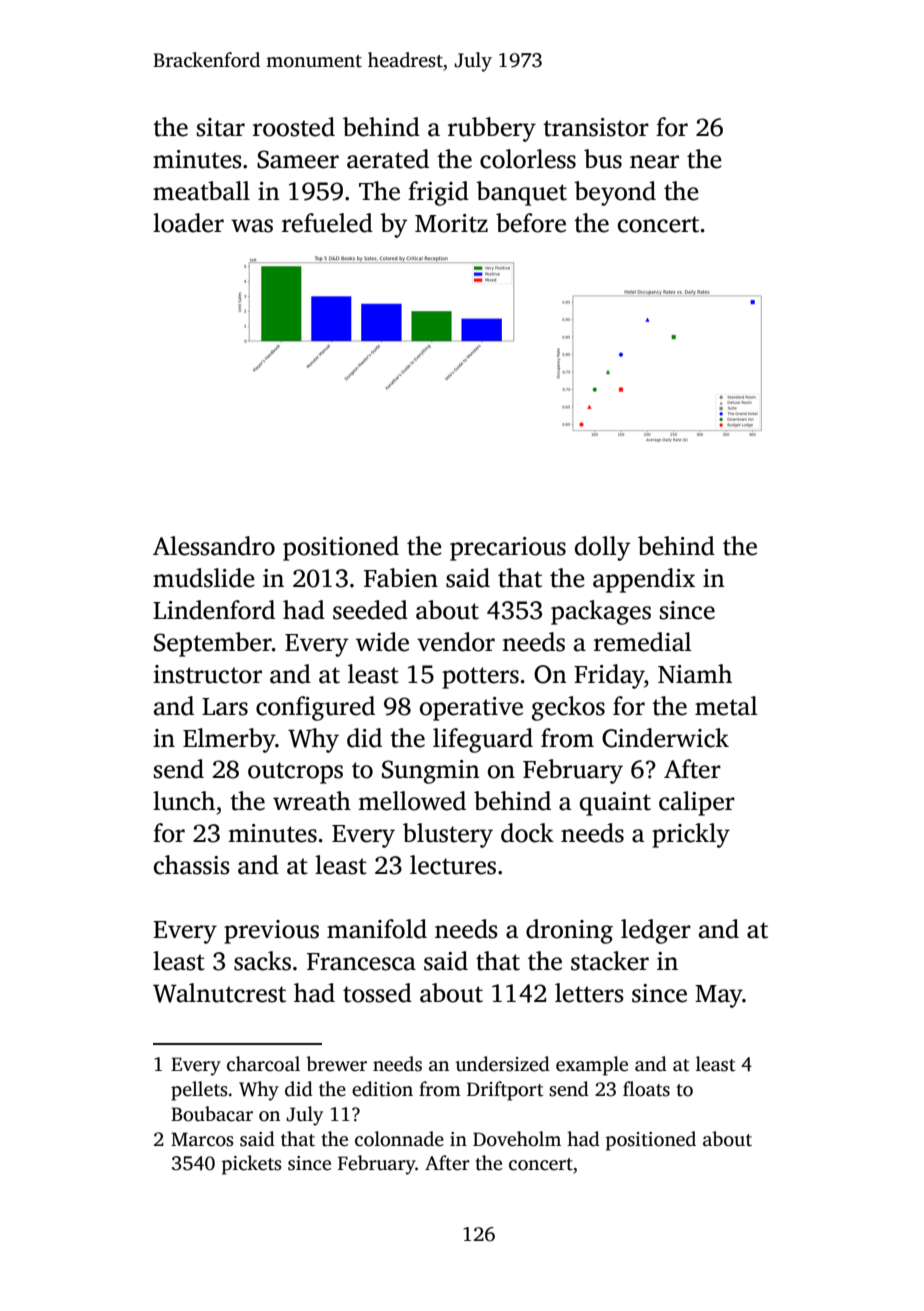 The image size is (924, 1311). What do you see at coordinates (483, 740) in the document?
I see `lifeguard` at bounding box center [483, 740].
